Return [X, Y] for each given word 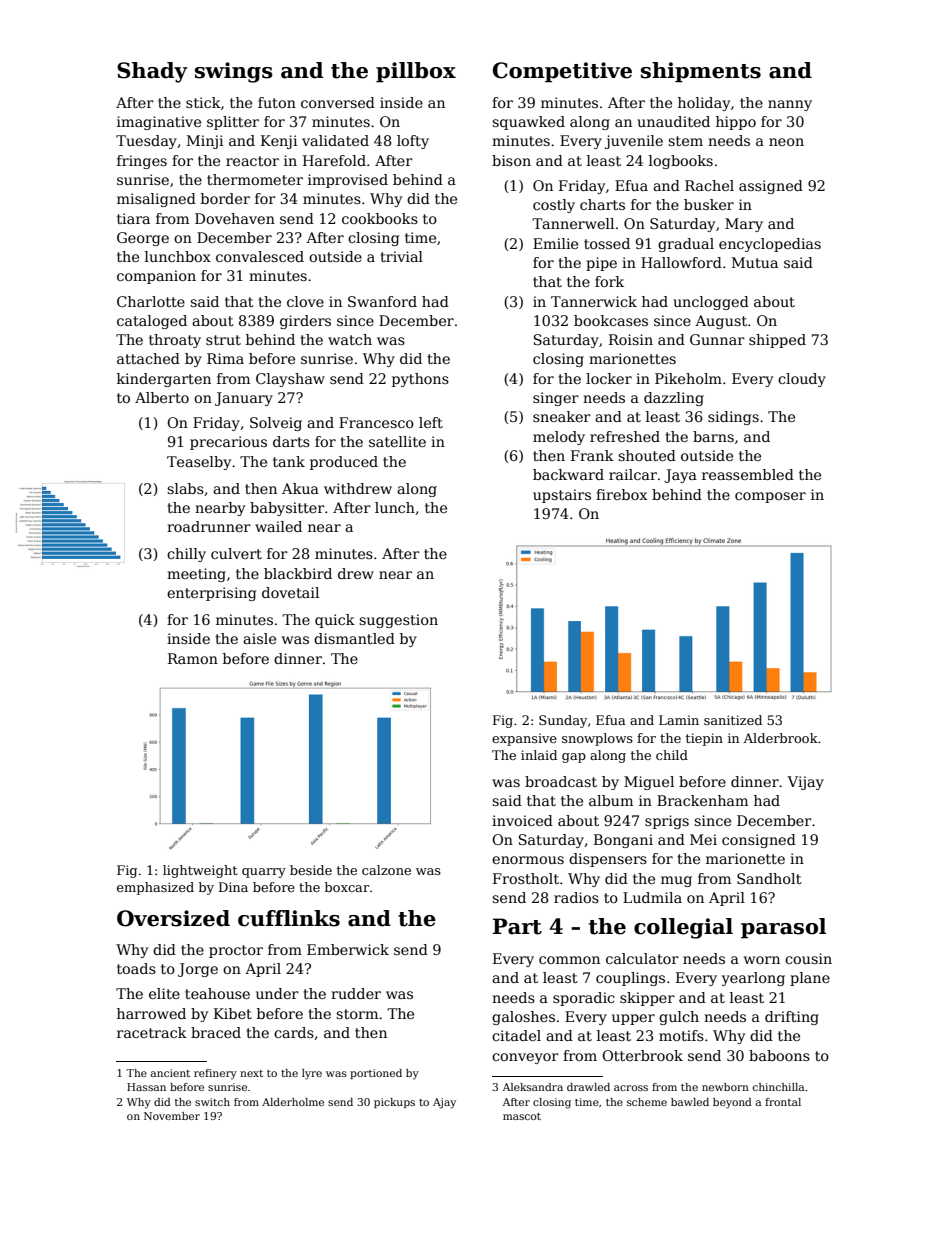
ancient [170, 1073]
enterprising [211, 594]
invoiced [522, 820]
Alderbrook [780, 738]
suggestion [398, 621]
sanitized [733, 720]
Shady [152, 72]
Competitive [562, 72]
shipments [701, 72]
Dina [233, 887]
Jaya [680, 476]
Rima [225, 358]
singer [556, 399]
